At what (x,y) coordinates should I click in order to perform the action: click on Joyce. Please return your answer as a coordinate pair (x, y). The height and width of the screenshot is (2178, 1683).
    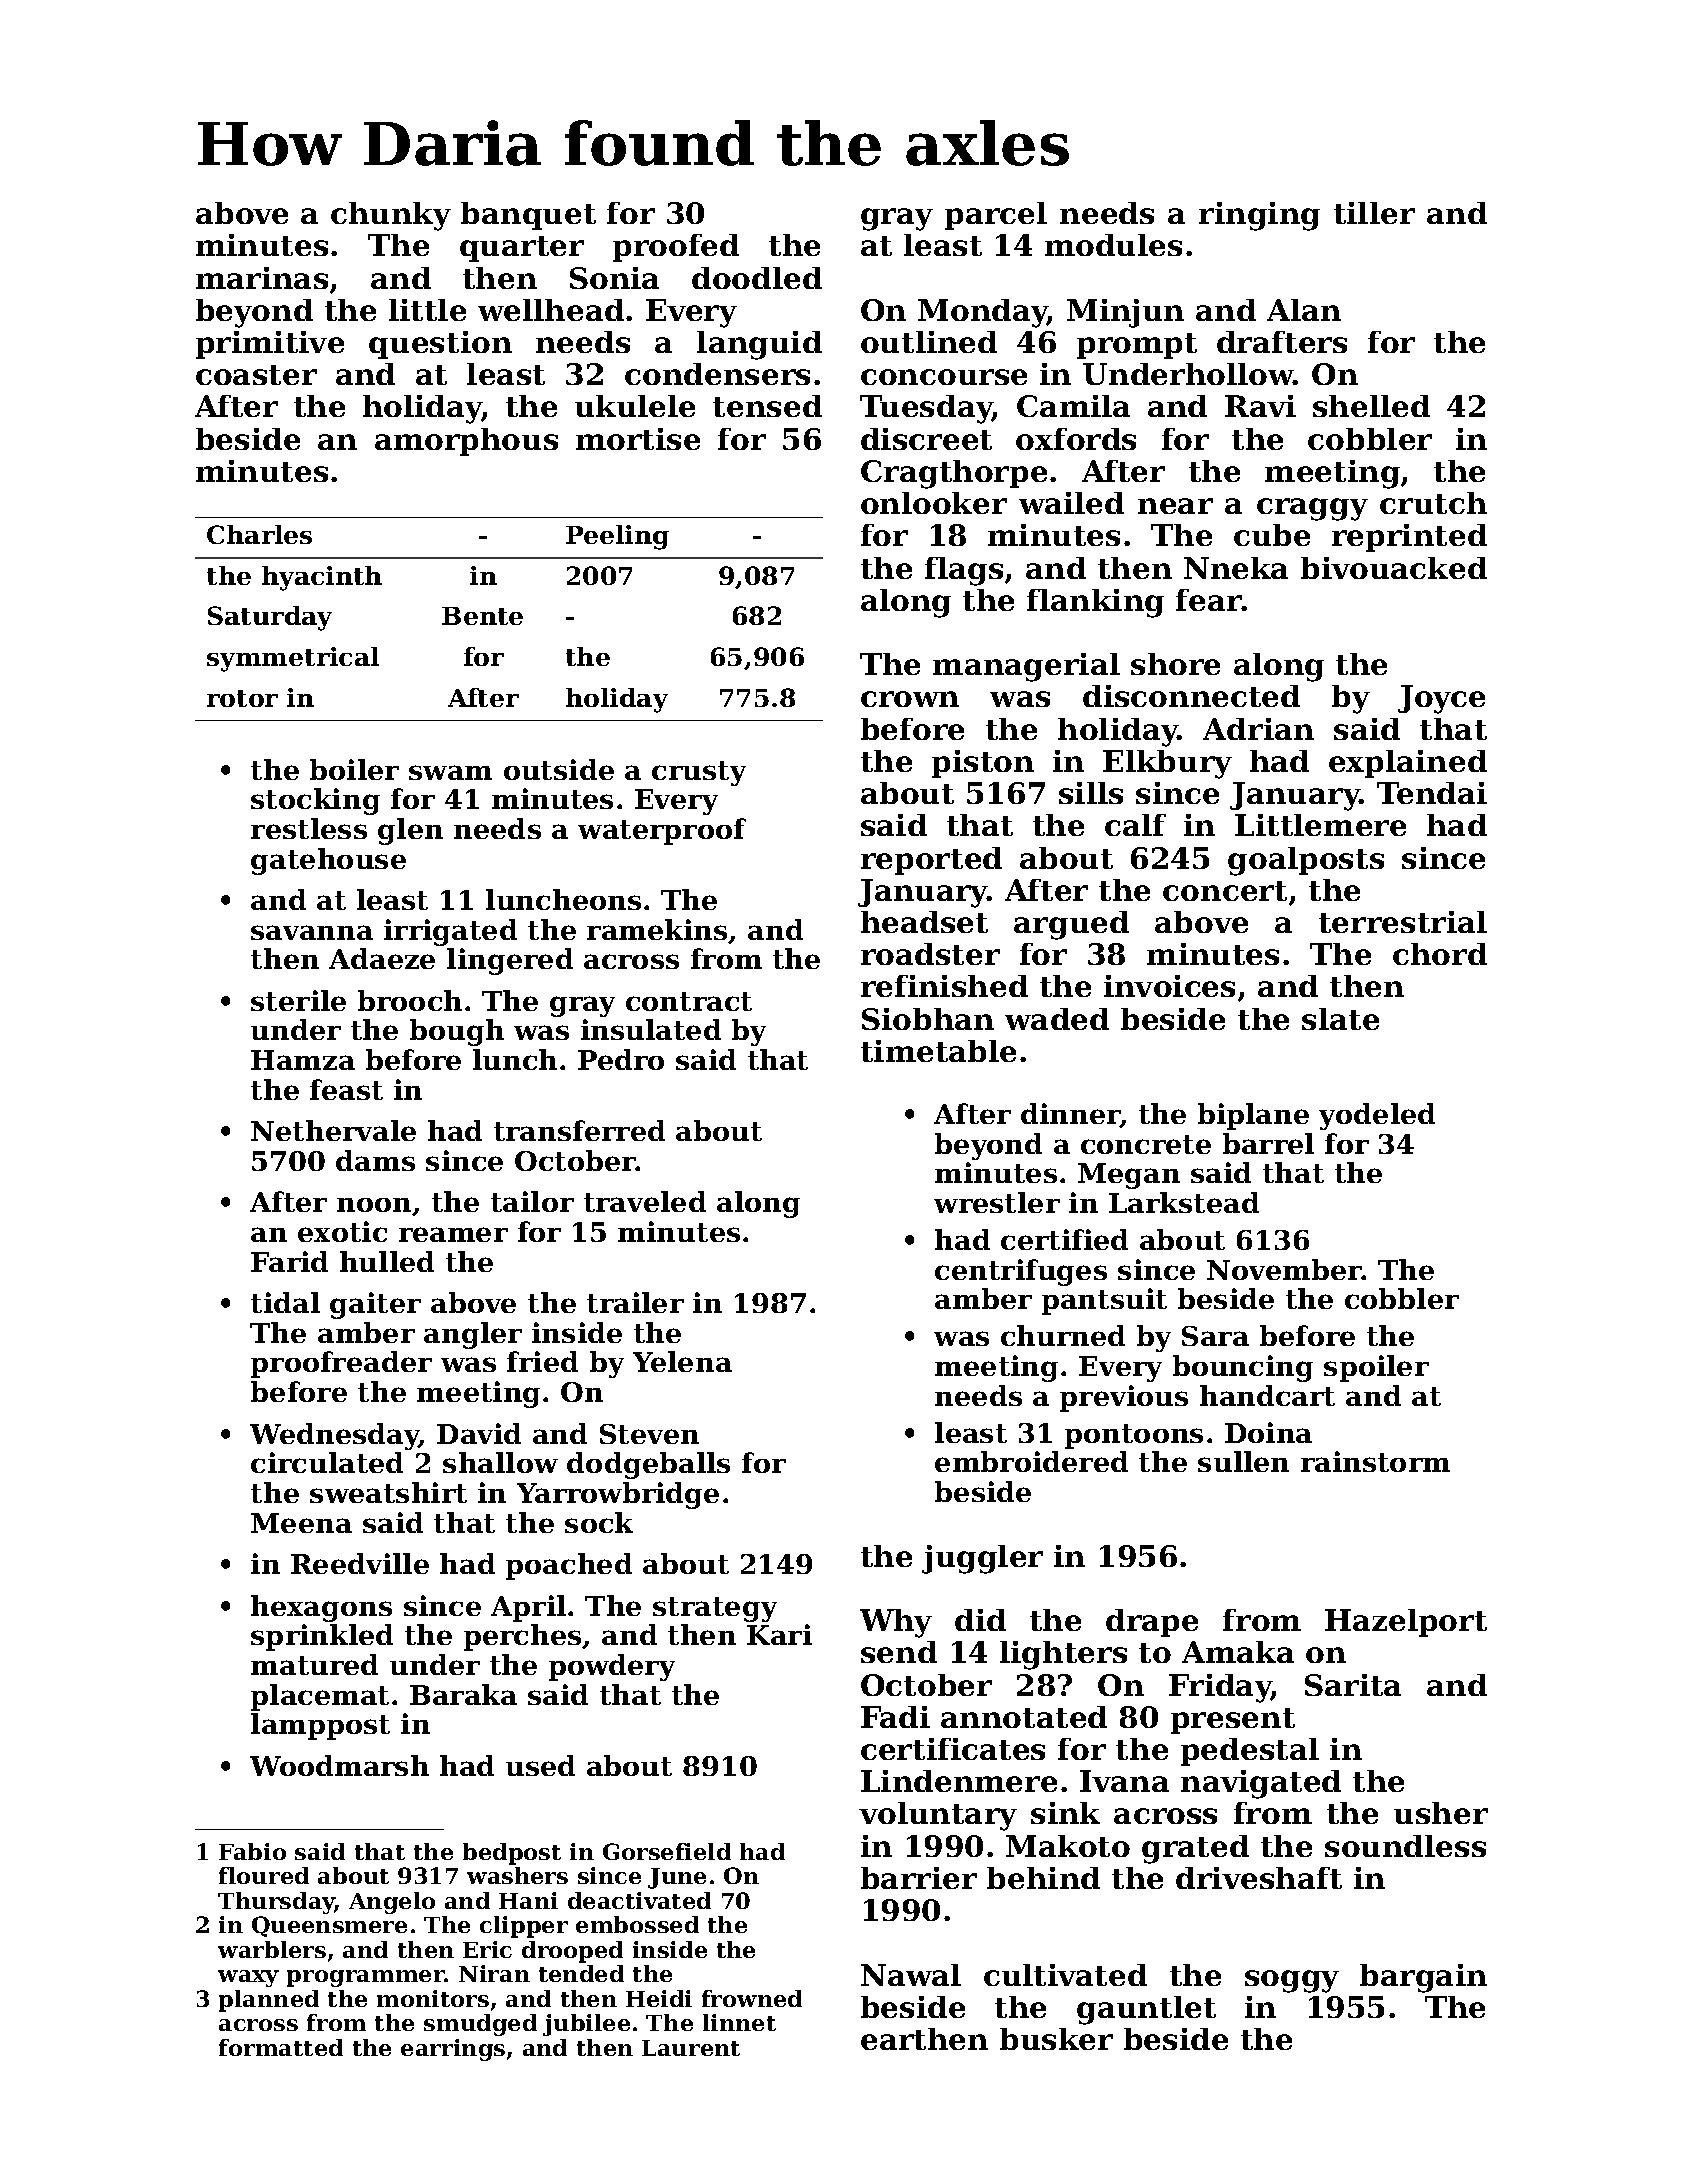
    Looking at the image, I should click on (1441, 699).
